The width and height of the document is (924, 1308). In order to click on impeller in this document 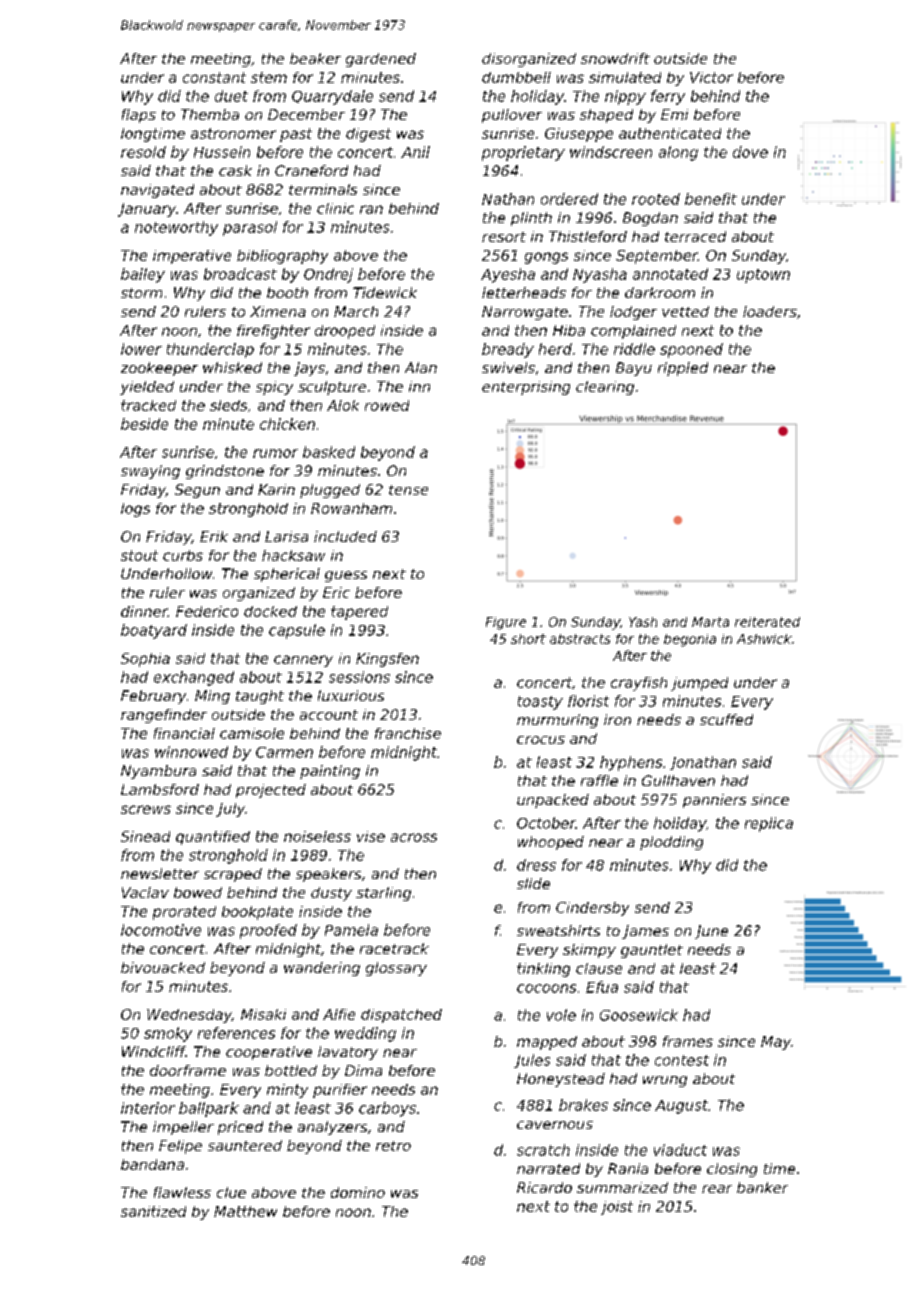, I will do `click(183, 1128)`.
